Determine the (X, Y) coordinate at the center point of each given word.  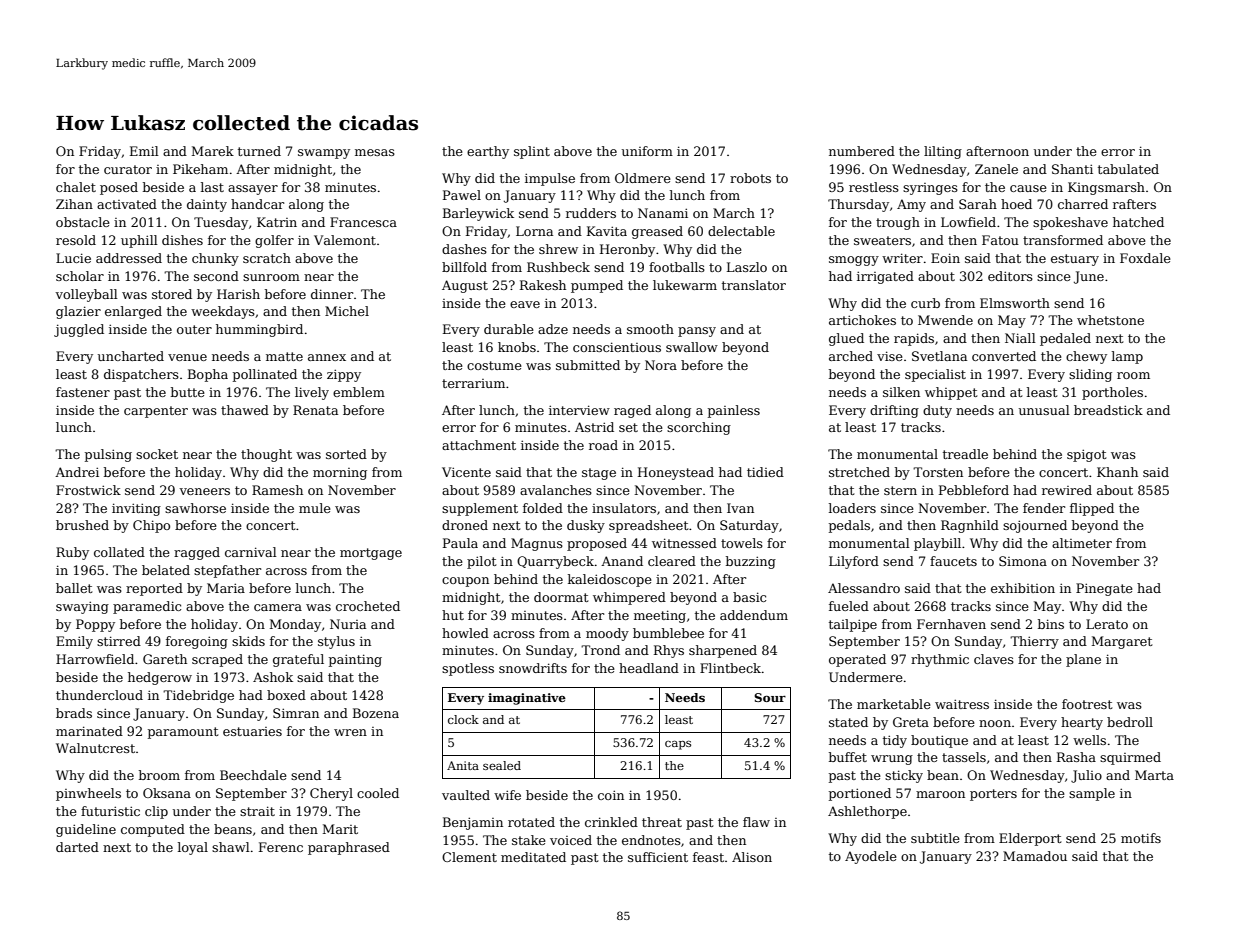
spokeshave (1070, 223)
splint (532, 152)
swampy (324, 154)
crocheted (368, 606)
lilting (943, 152)
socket (157, 454)
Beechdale (253, 775)
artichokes (862, 320)
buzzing (751, 562)
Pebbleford (974, 490)
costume (494, 365)
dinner (332, 294)
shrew (558, 249)
